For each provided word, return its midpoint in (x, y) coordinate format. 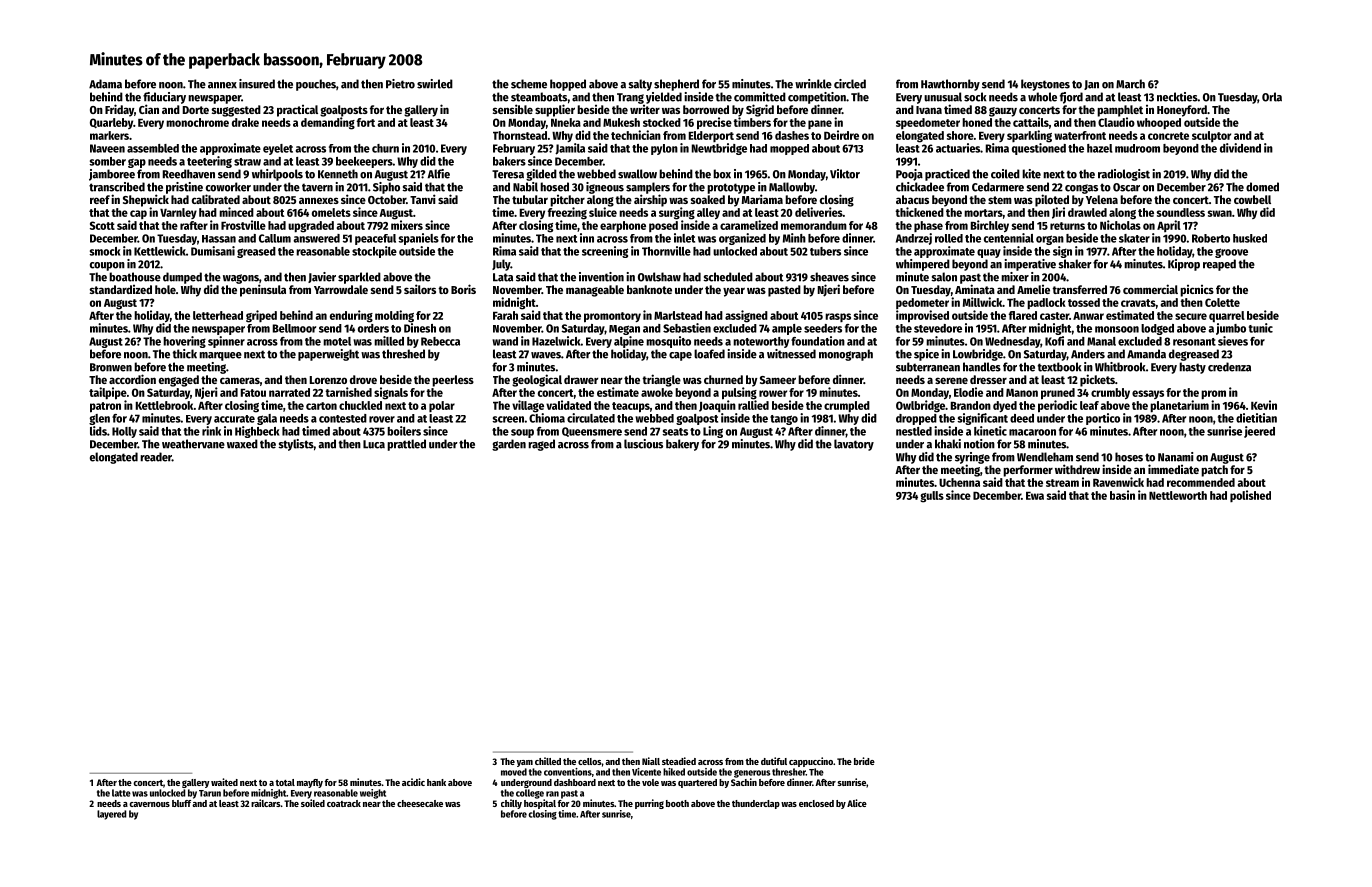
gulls (932, 497)
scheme (529, 84)
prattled (406, 445)
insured (257, 84)
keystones (1045, 85)
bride (864, 761)
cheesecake (420, 803)
